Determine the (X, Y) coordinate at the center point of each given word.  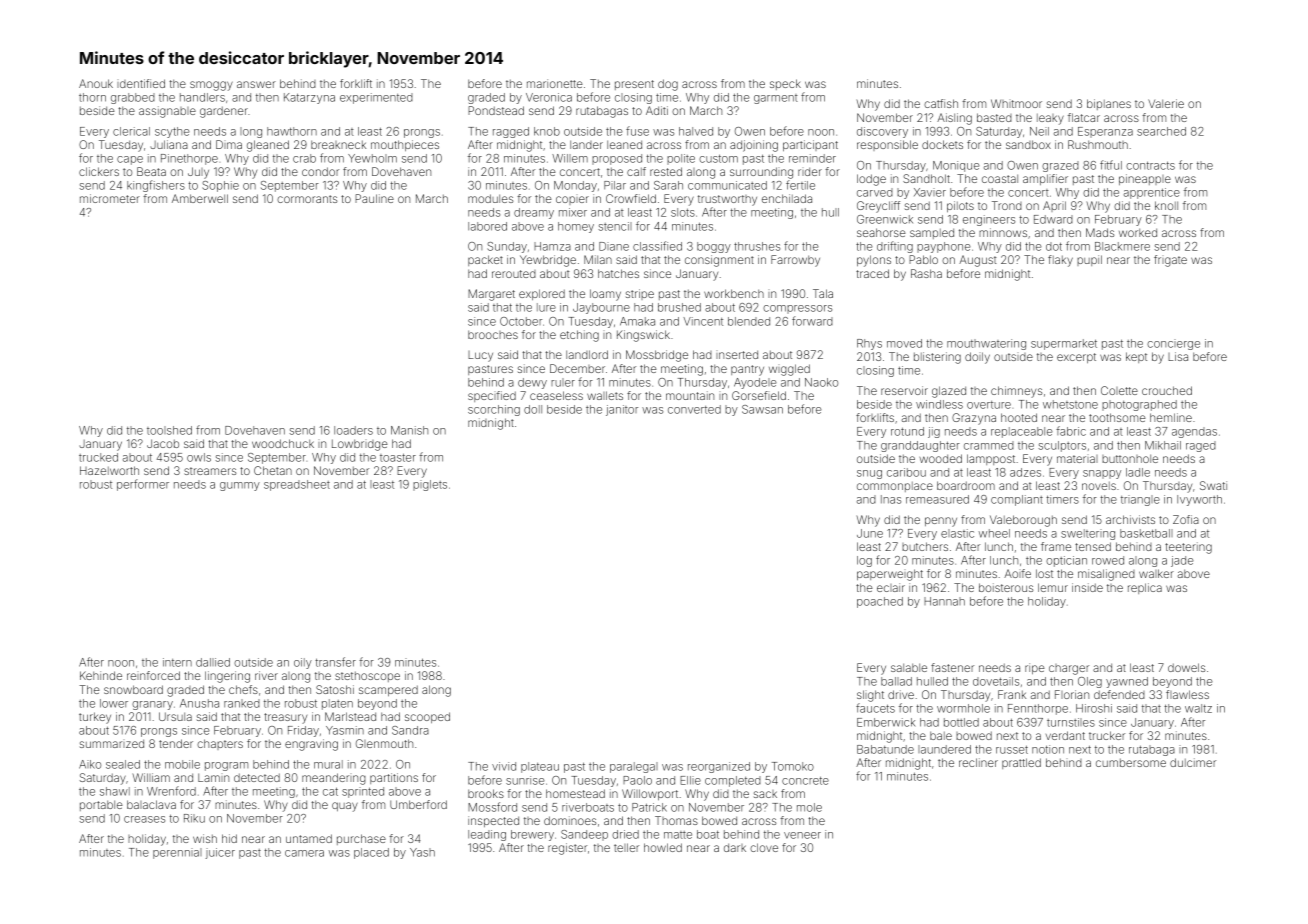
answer (256, 84)
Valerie (1166, 103)
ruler (563, 382)
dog (668, 85)
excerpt (1076, 358)
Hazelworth (109, 470)
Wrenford (171, 791)
